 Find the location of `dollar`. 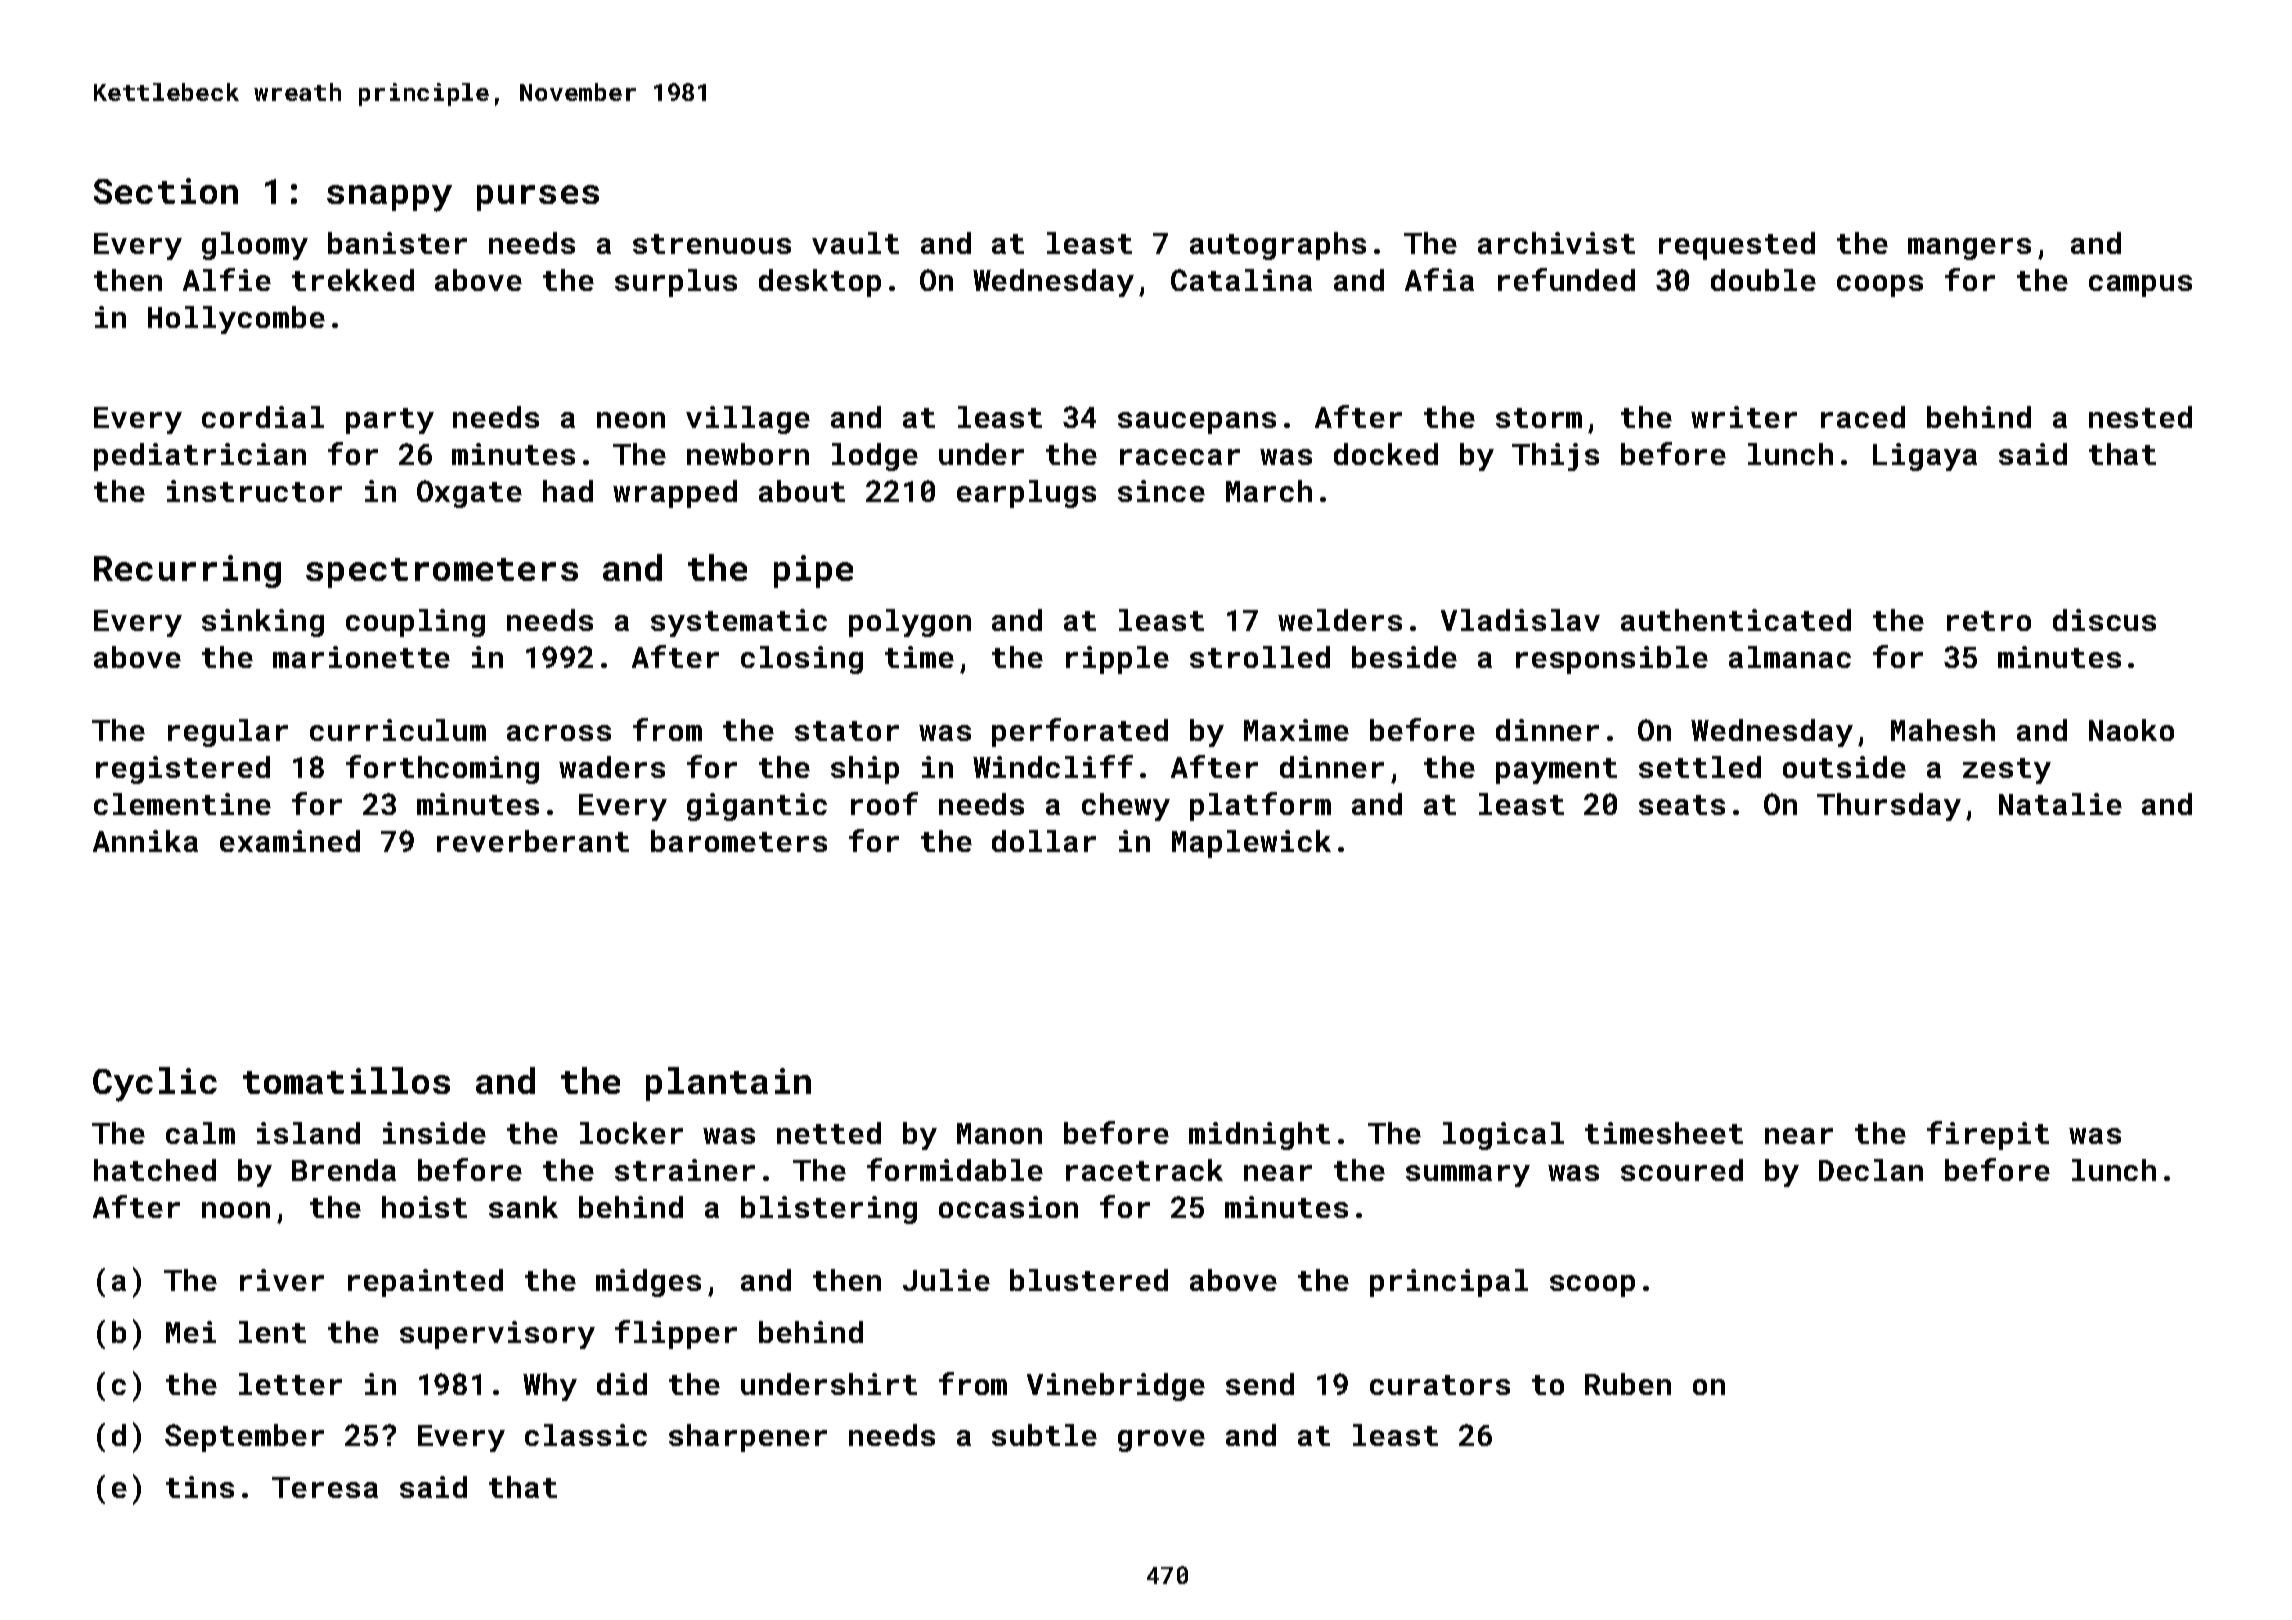

dollar is located at coordinates (1044, 841).
